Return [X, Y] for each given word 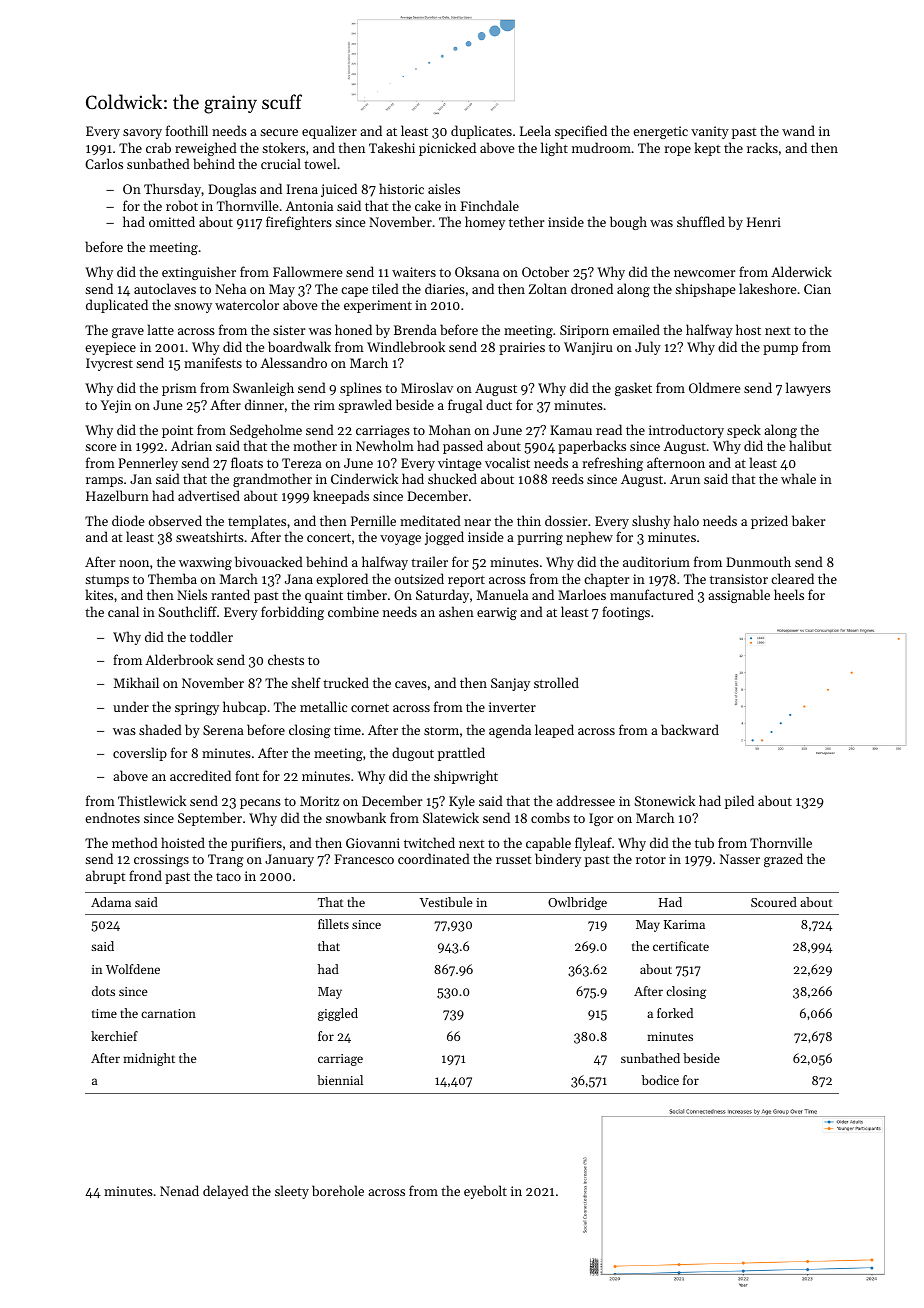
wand [798, 130]
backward [690, 729]
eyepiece [110, 348]
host [748, 329]
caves [411, 684]
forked [675, 1013]
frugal [465, 406]
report [466, 581]
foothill [187, 130]
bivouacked [269, 561]
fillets [333, 924]
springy [197, 708]
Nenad [179, 1190]
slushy [651, 522]
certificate [681, 946]
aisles [444, 188]
